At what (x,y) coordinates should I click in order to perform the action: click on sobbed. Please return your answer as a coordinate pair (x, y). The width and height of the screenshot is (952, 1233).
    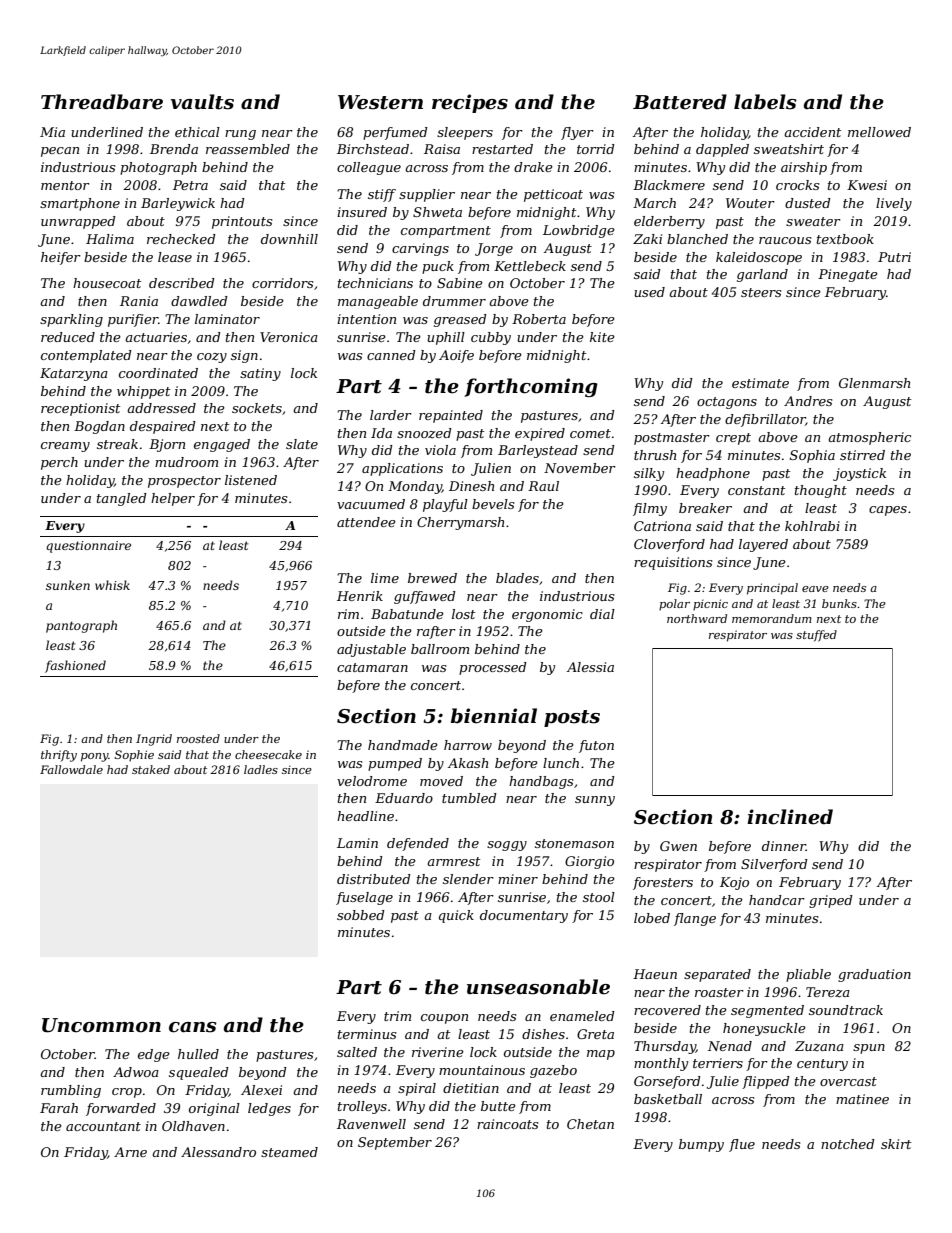
    Looking at the image, I should click on (361, 915).
